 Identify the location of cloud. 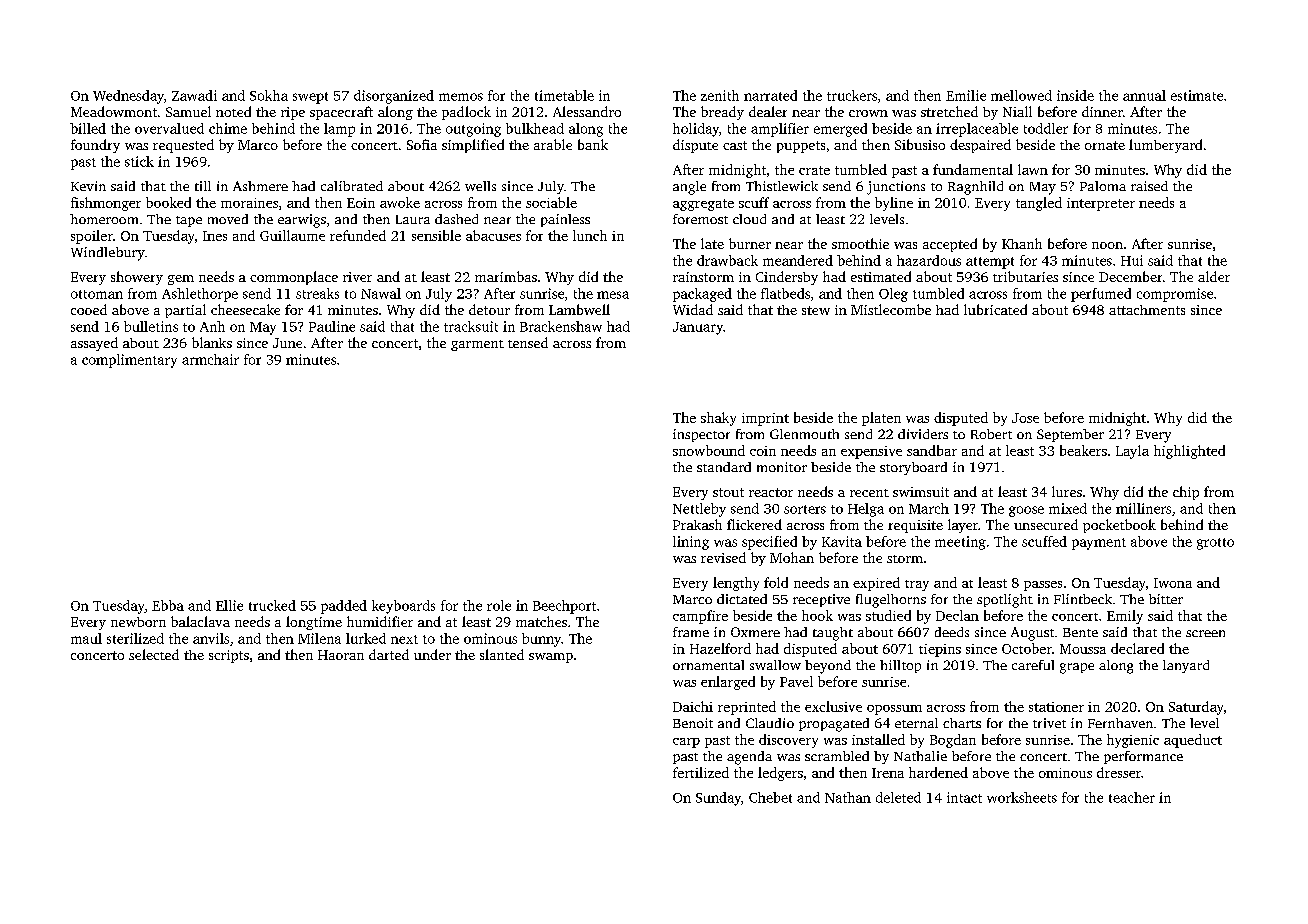
(749, 219).
